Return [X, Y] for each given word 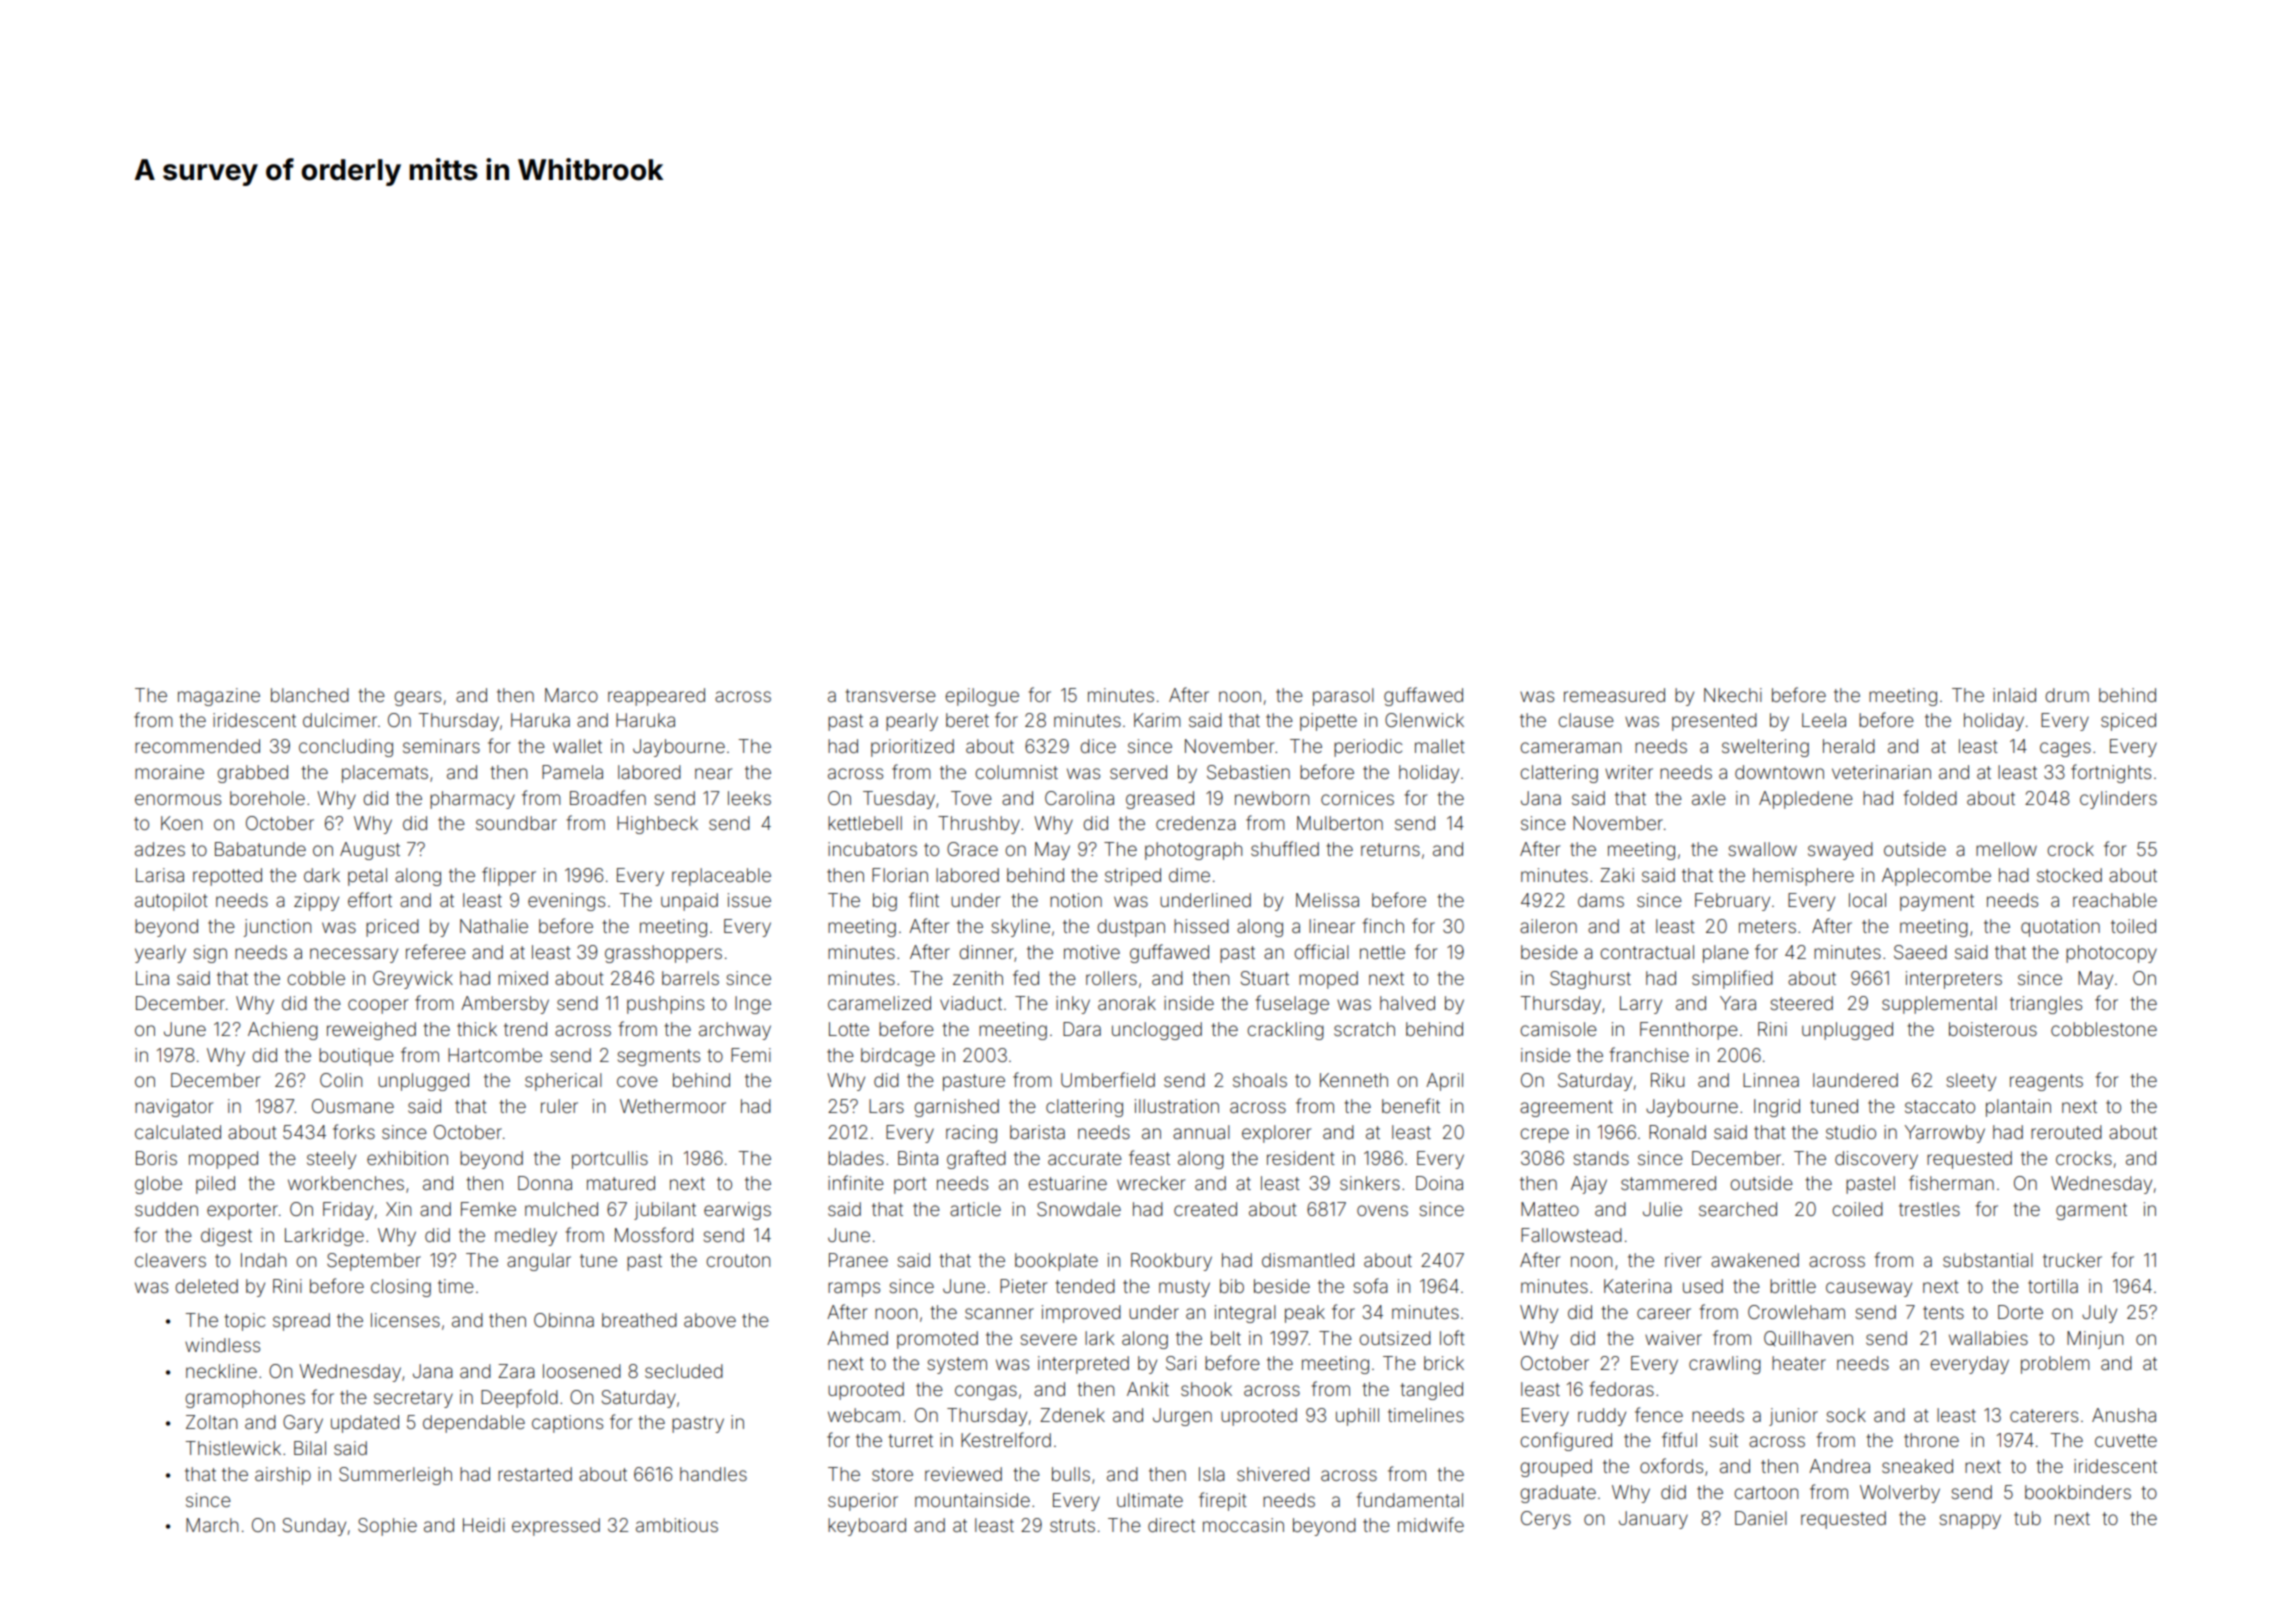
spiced [2128, 722]
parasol [1343, 697]
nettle [1382, 952]
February [1732, 902]
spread [301, 1322]
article [975, 1209]
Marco [571, 695]
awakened [1755, 1260]
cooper [378, 1006]
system [957, 1365]
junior [1793, 1417]
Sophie [387, 1527]
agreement [1566, 1108]
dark [322, 875]
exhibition [407, 1158]
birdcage [898, 1057]
